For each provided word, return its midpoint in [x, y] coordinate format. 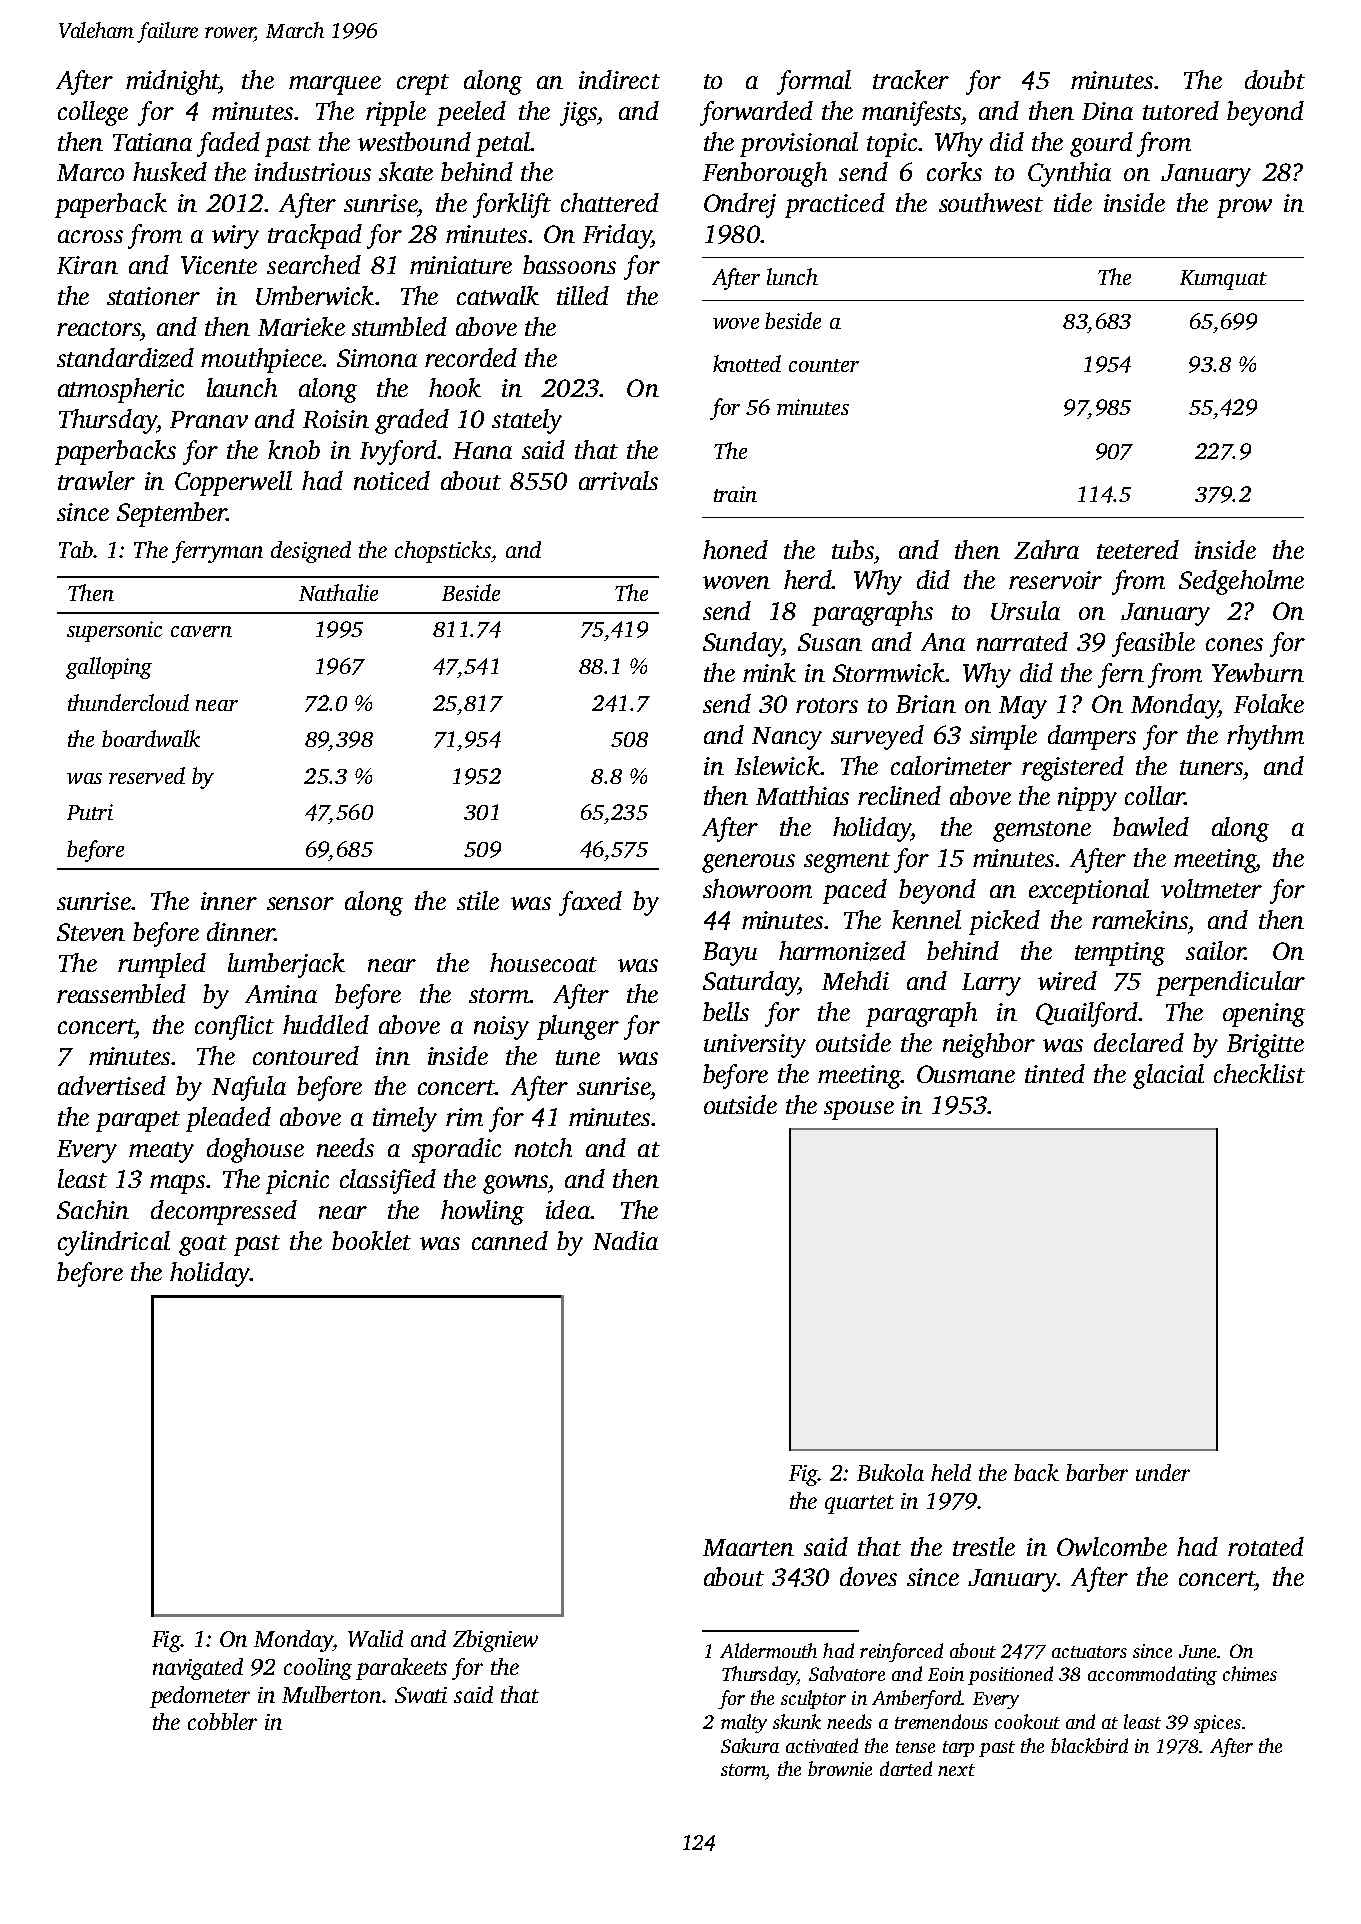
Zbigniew [495, 1641]
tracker [911, 79]
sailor [1215, 950]
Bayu [730, 954]
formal [814, 82]
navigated [198, 1669]
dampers [1092, 737]
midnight [172, 82]
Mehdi [855, 980]
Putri [90, 812]
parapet [138, 1121]
